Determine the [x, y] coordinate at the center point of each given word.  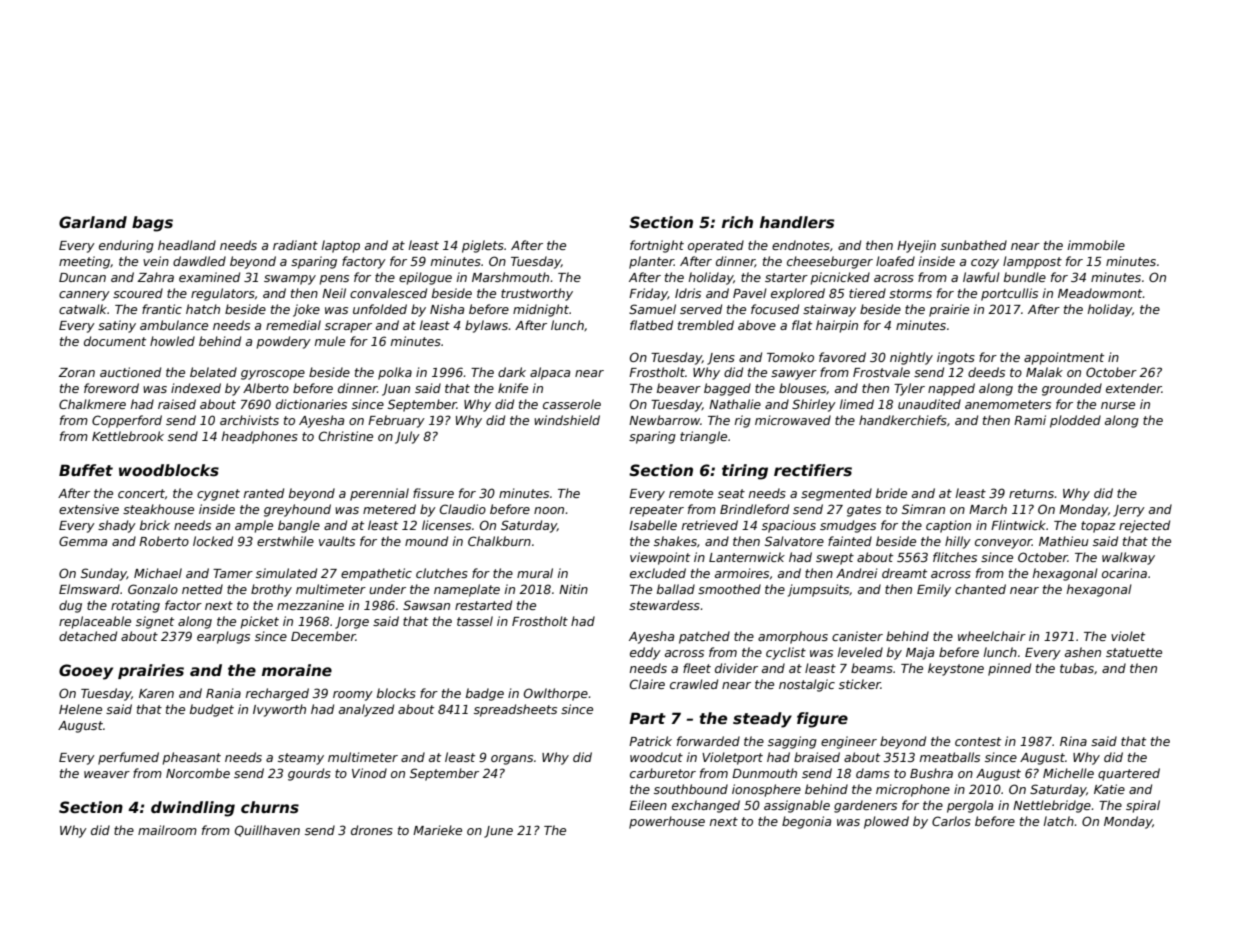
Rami [1030, 420]
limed [857, 404]
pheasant [191, 758]
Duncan [82, 277]
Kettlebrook [128, 436]
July [407, 437]
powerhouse [667, 822]
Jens [721, 359]
